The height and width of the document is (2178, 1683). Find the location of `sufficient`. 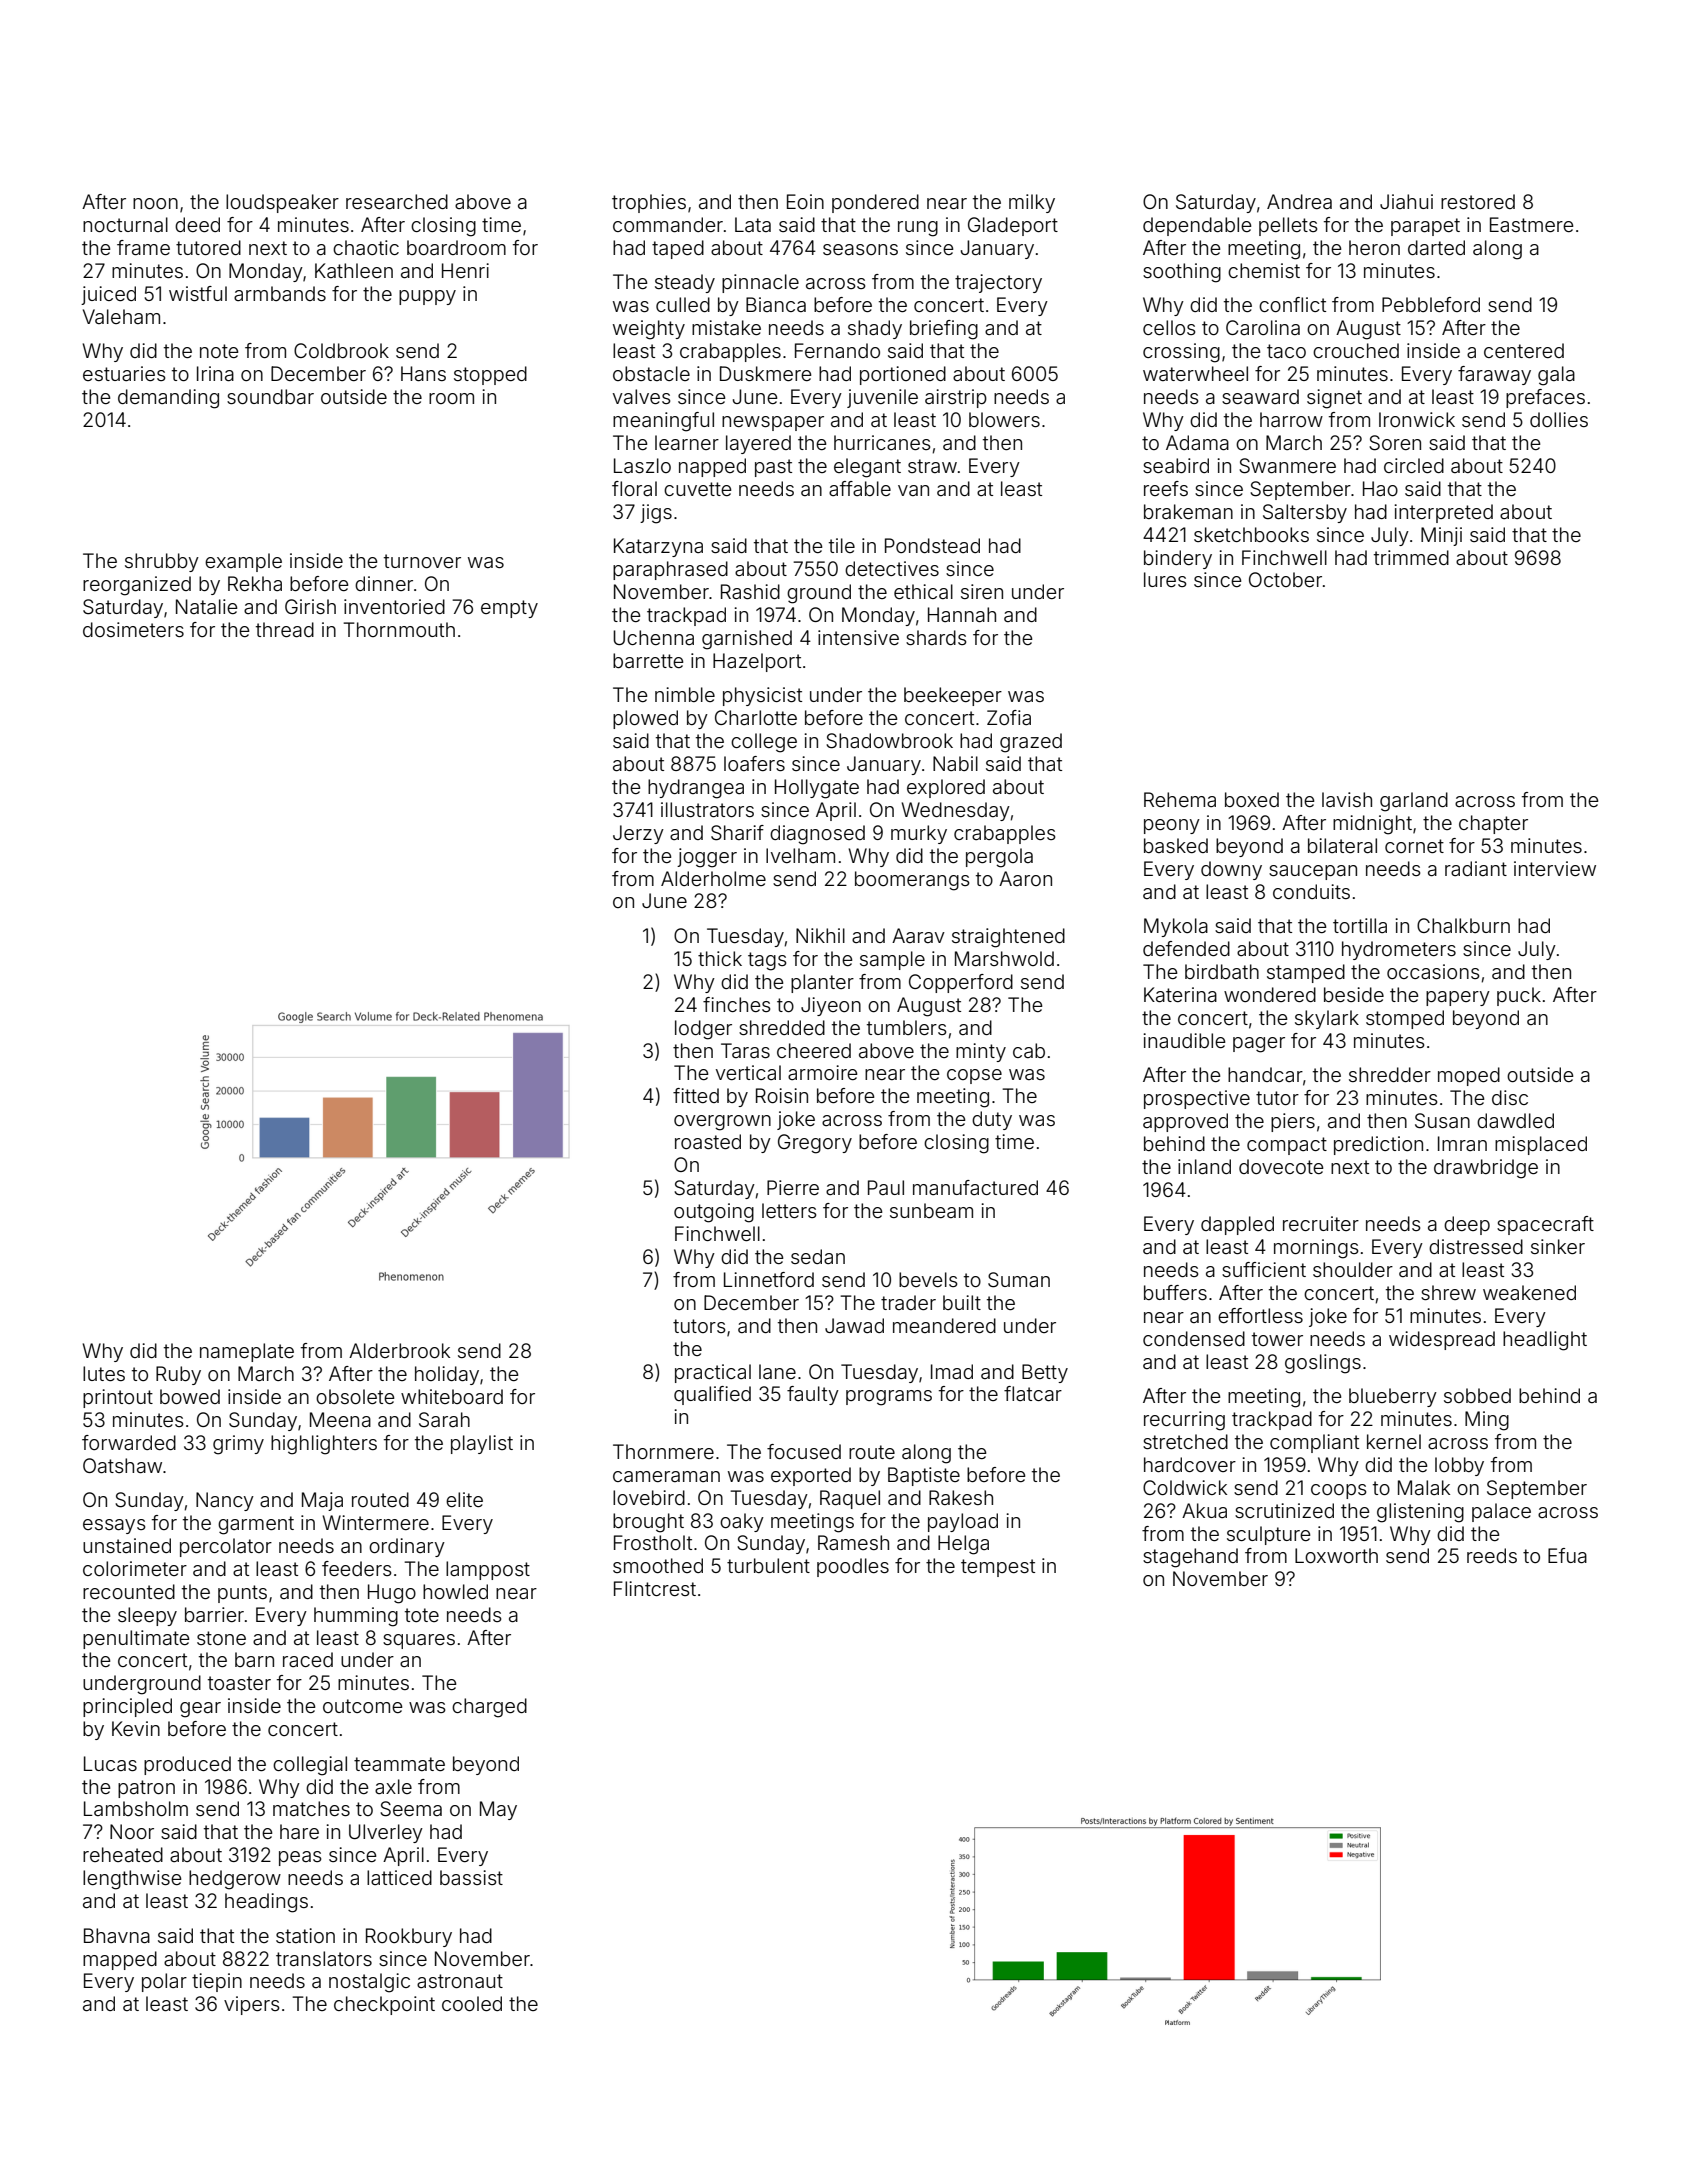

sufficient is located at coordinates (1264, 1269).
